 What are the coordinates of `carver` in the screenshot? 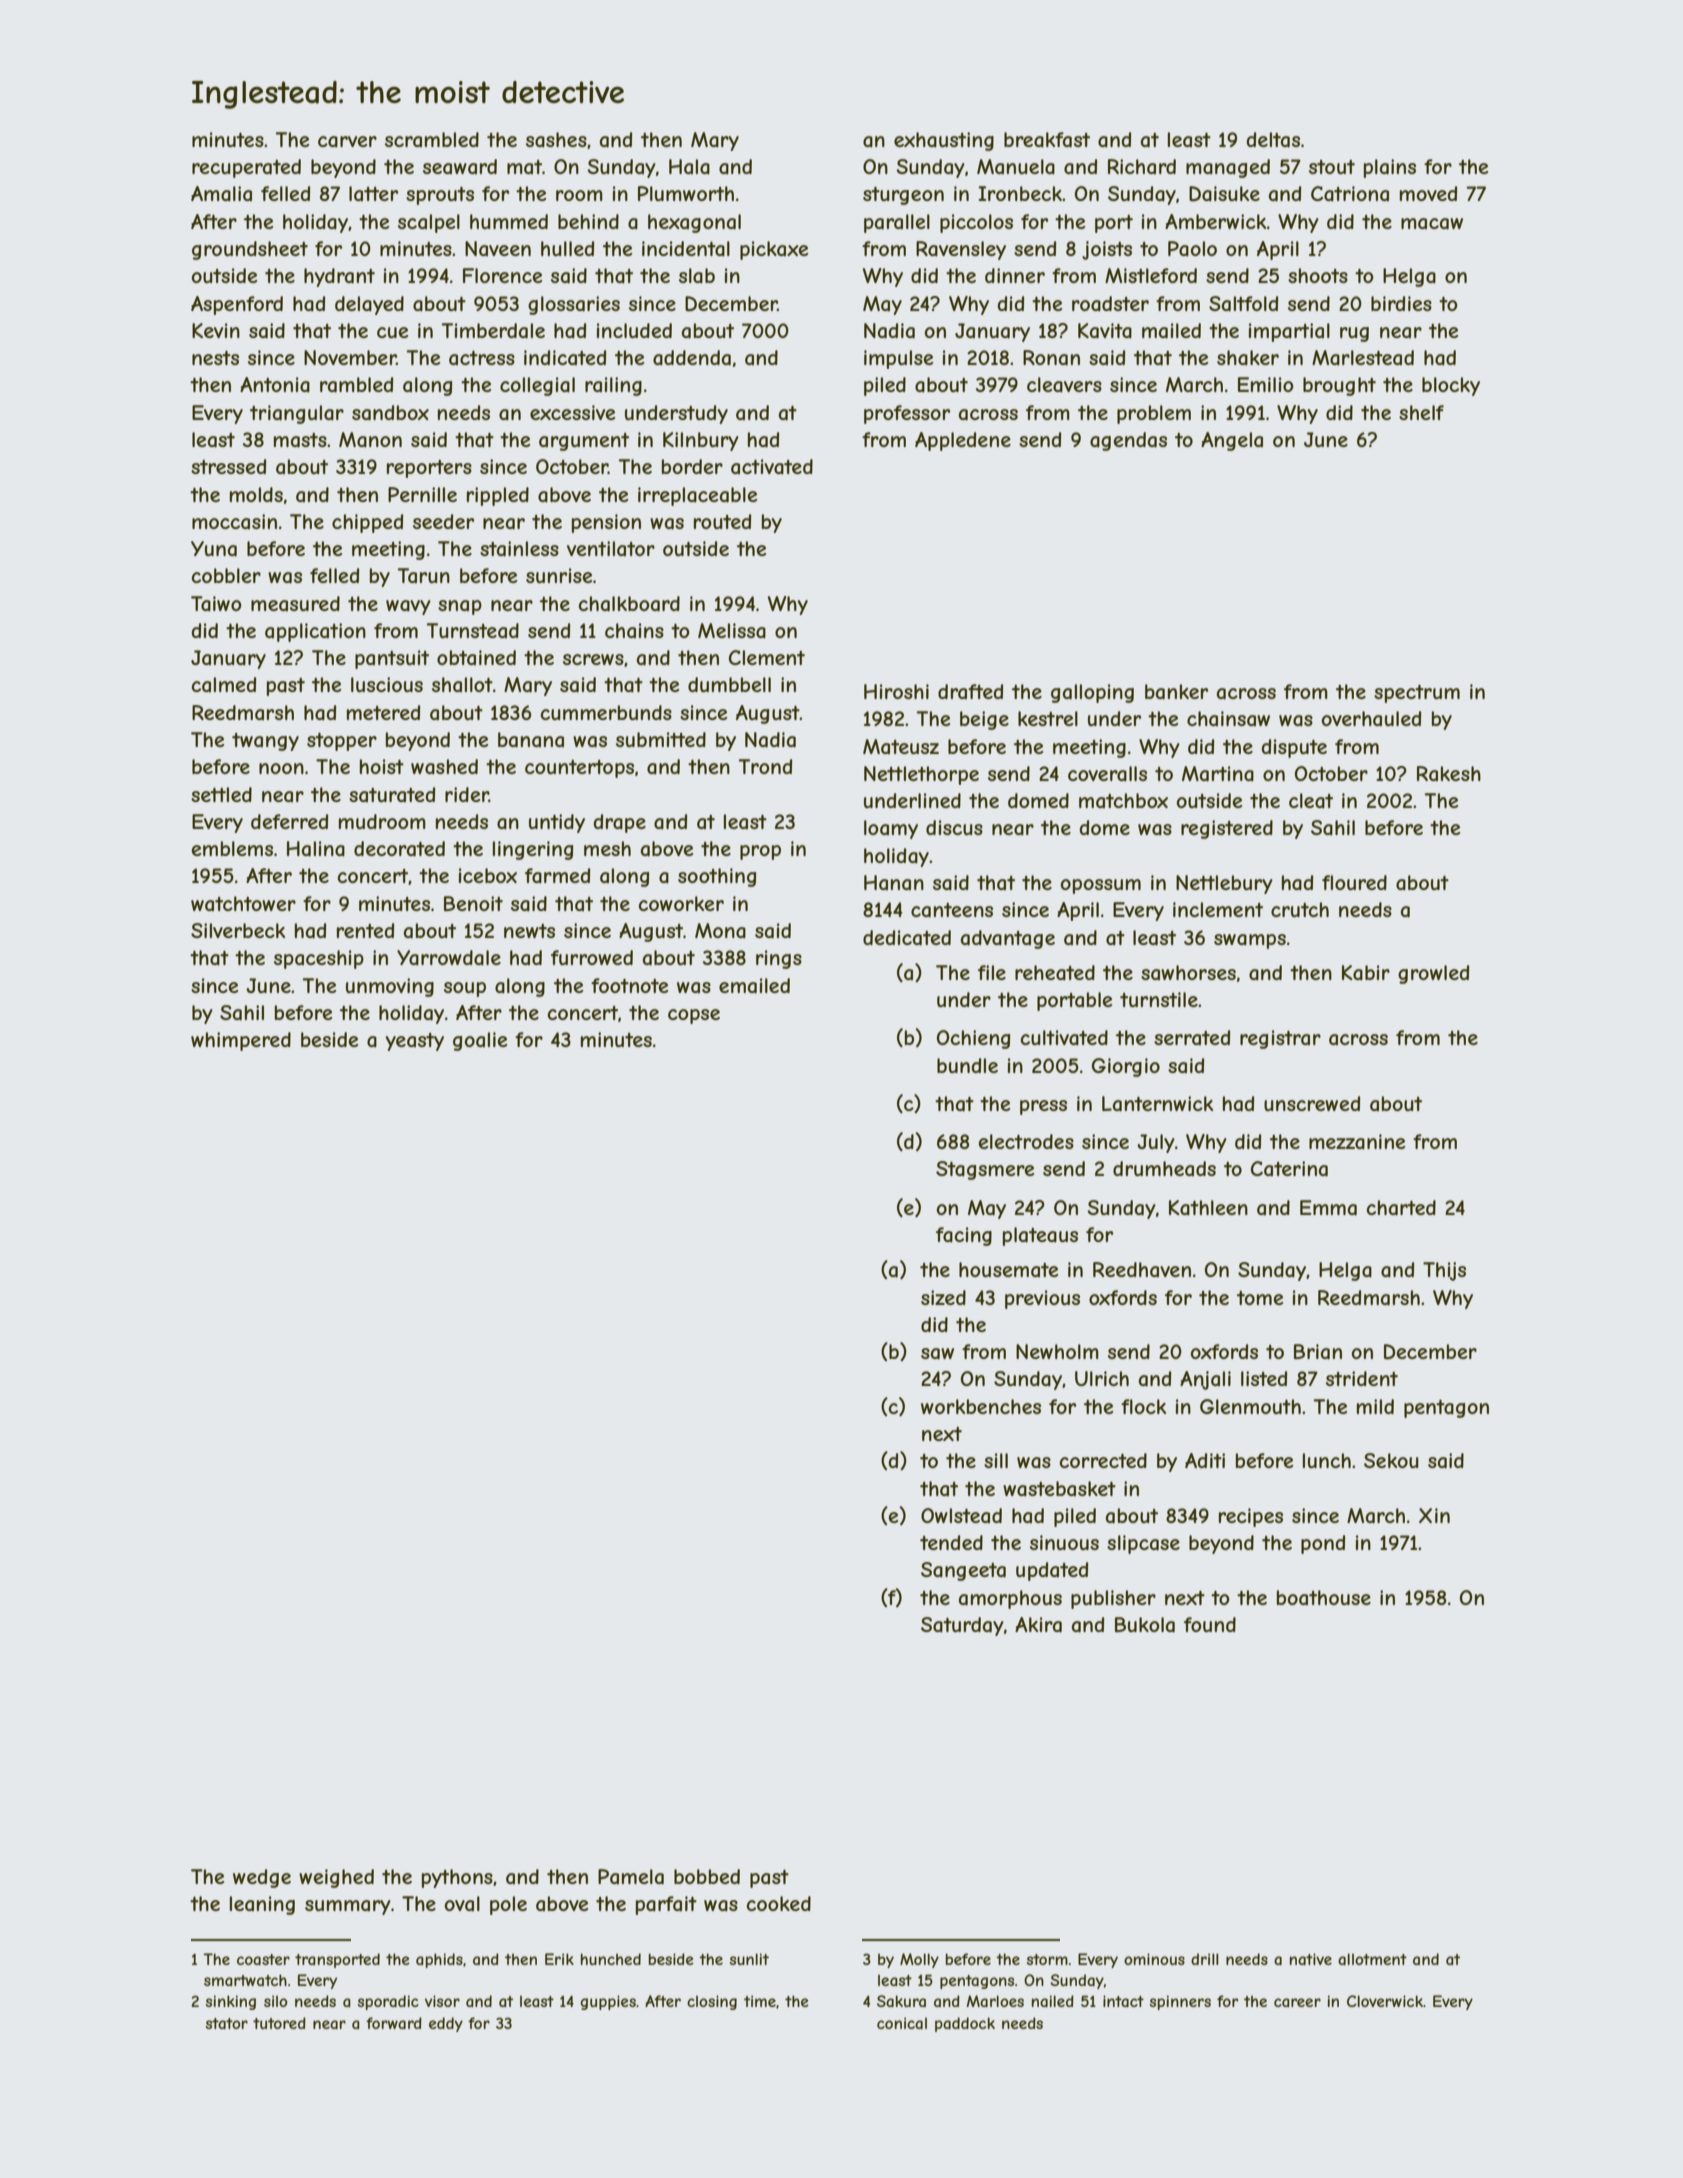 It's located at (347, 142).
